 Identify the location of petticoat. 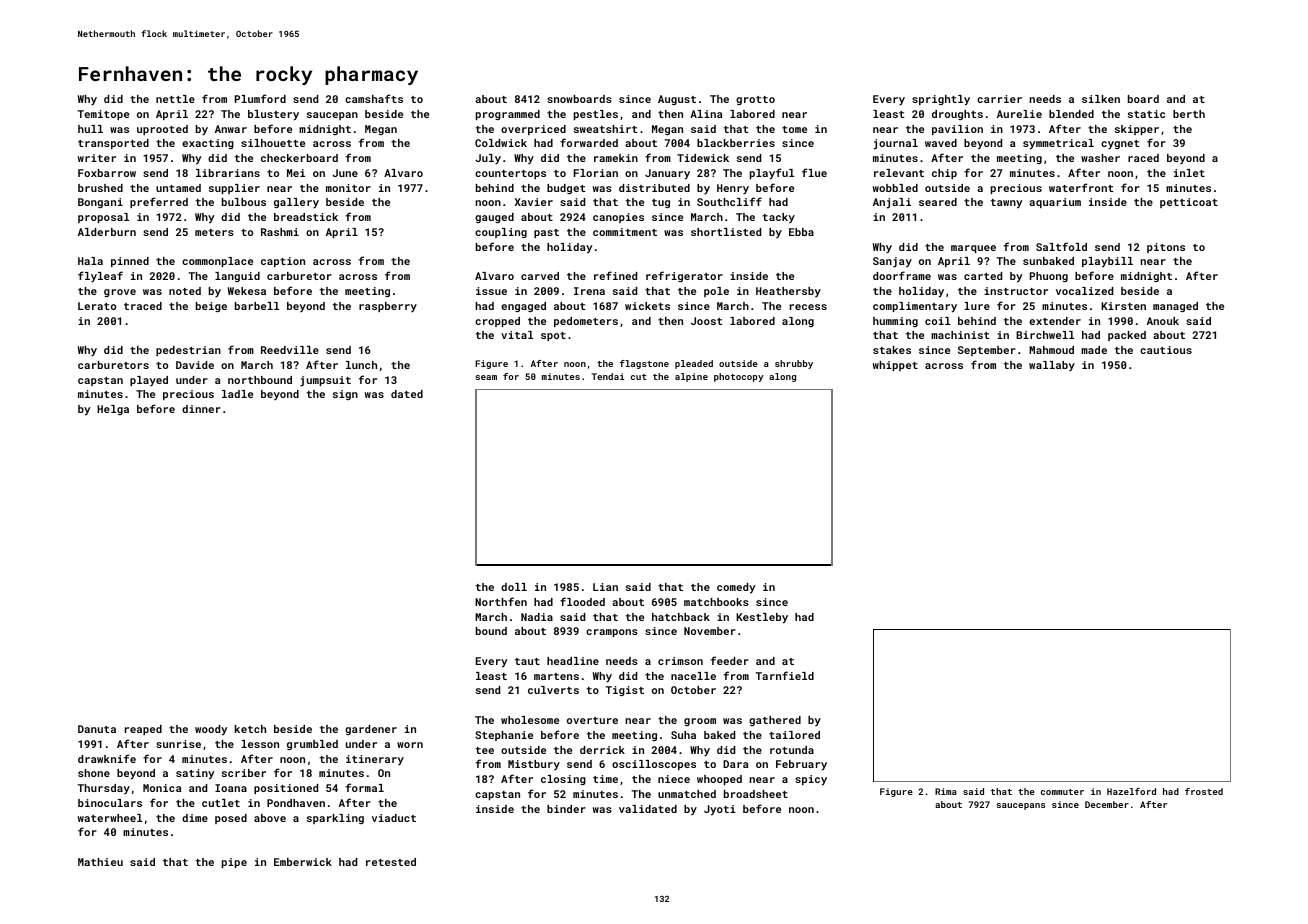
(1189, 203).
